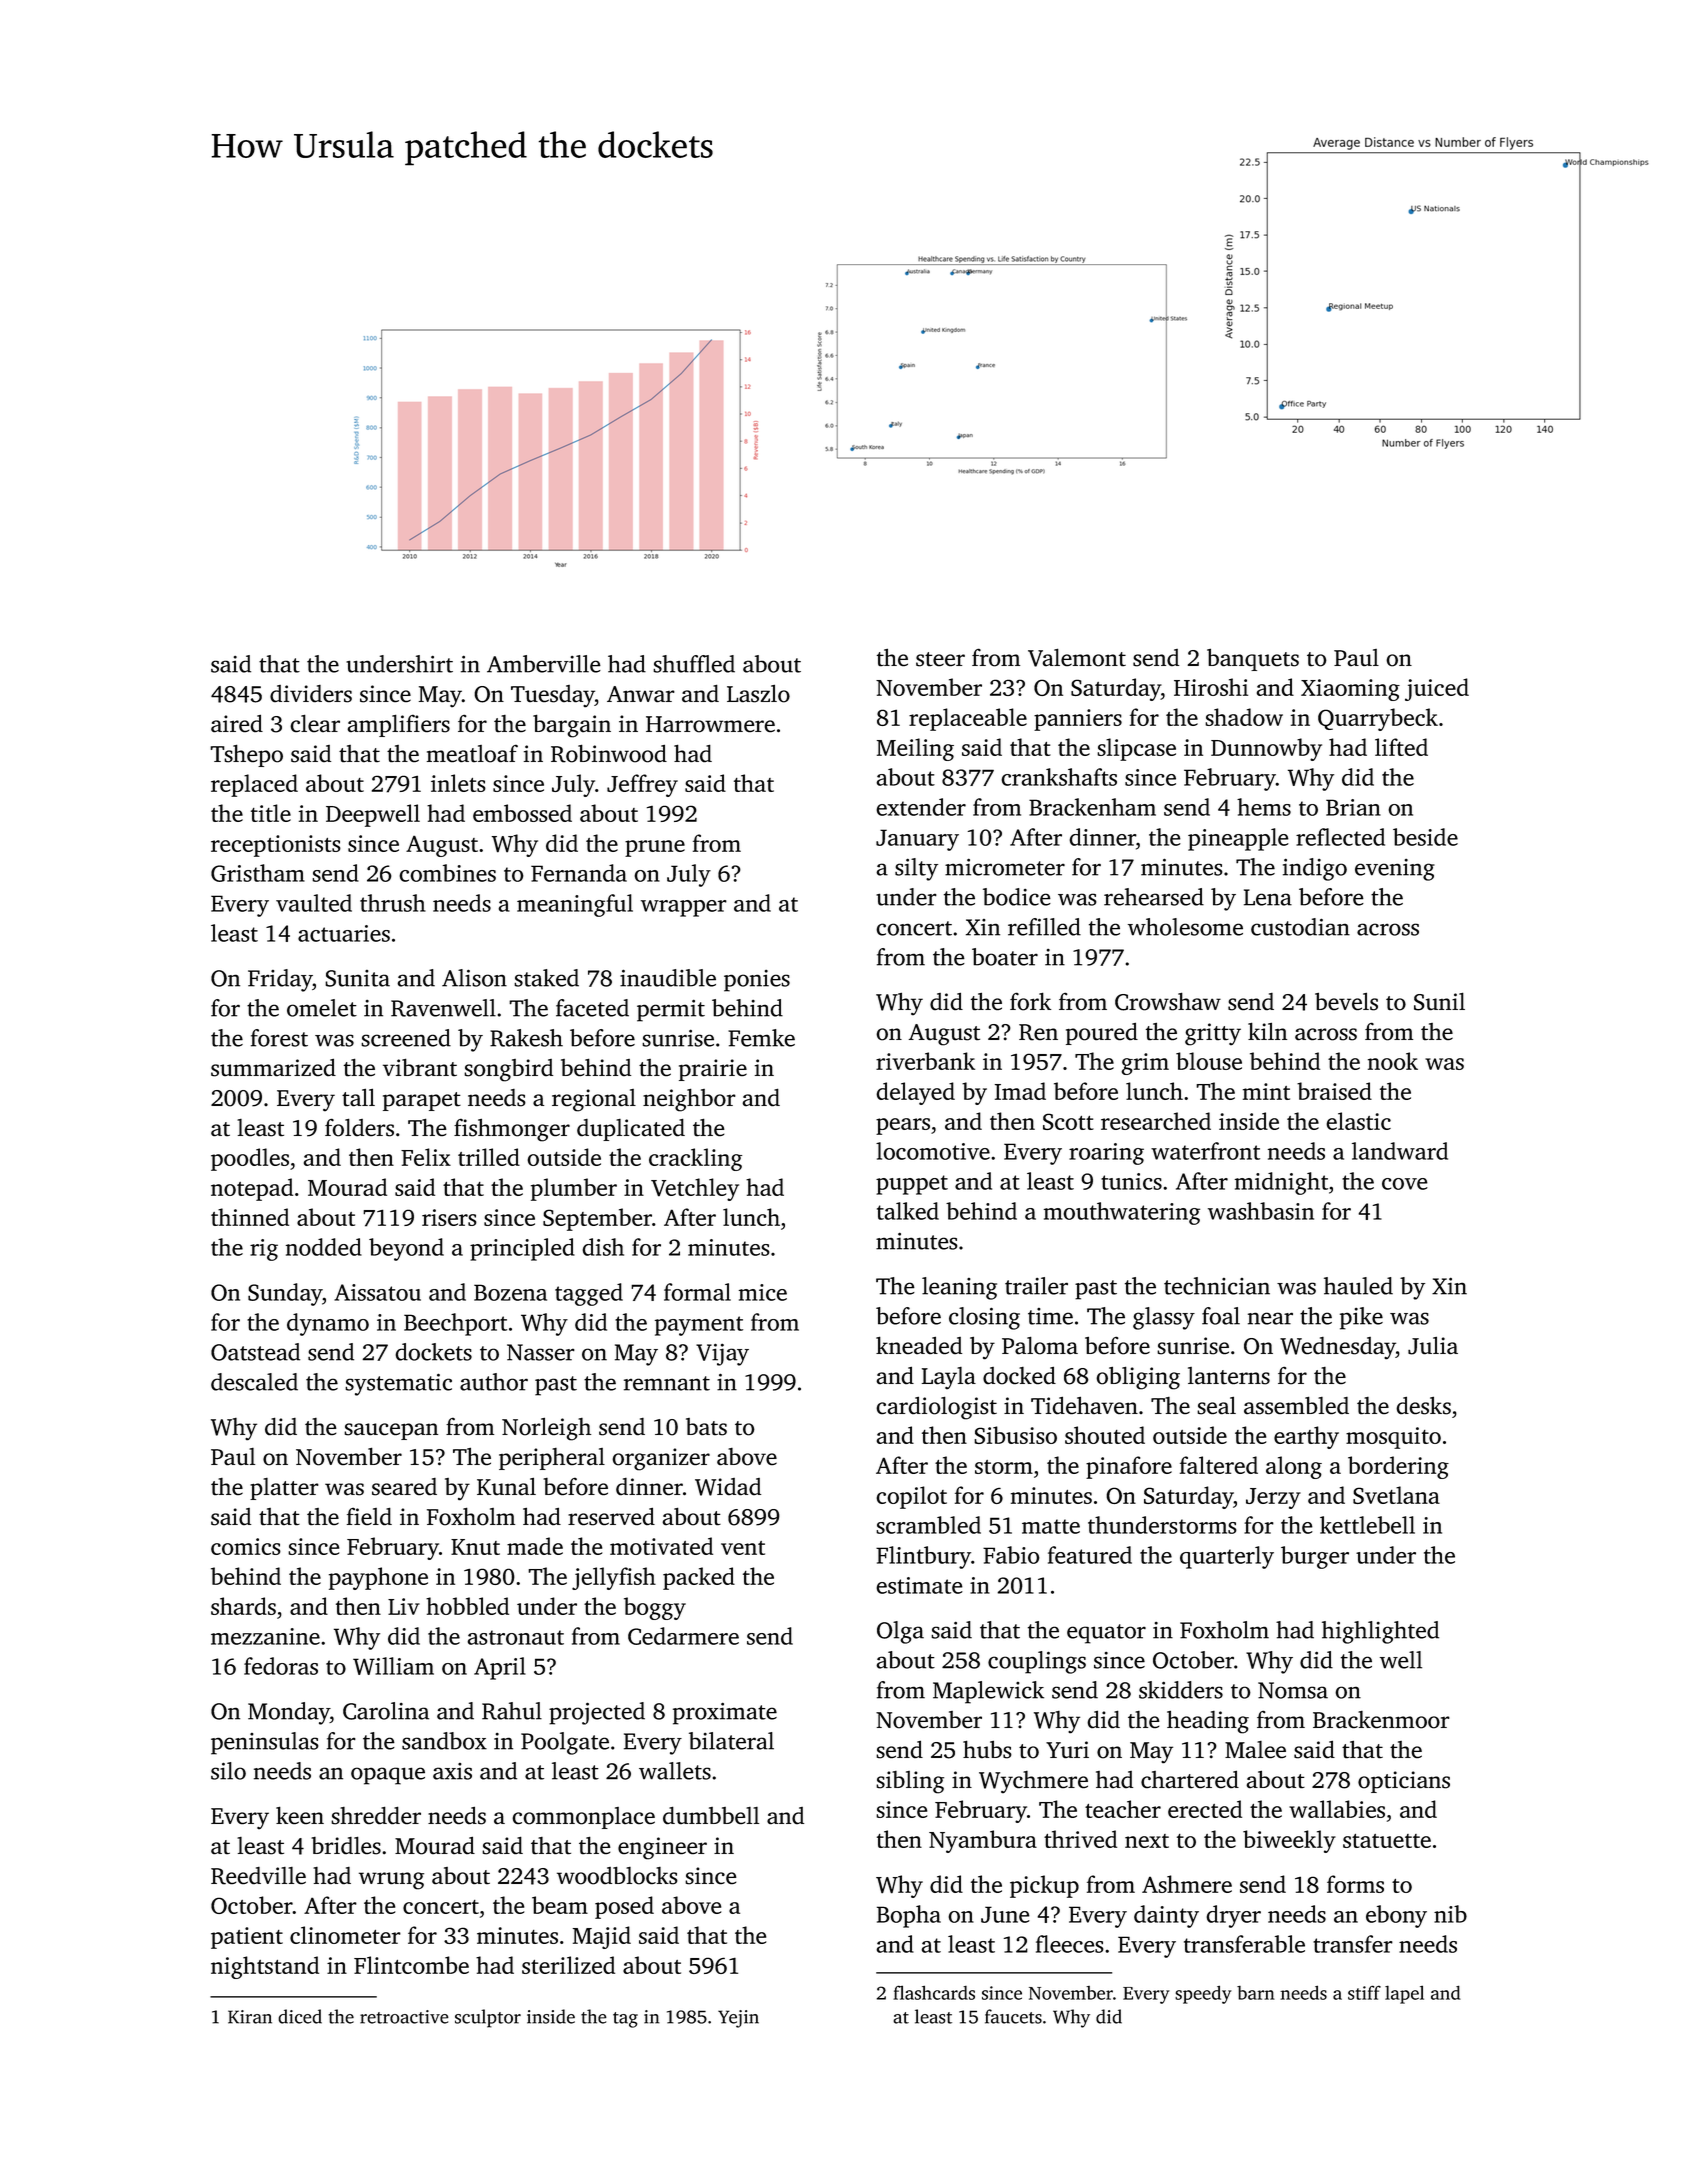 The height and width of the image is (2178, 1683). What do you see at coordinates (940, 659) in the image?
I see `steer` at bounding box center [940, 659].
